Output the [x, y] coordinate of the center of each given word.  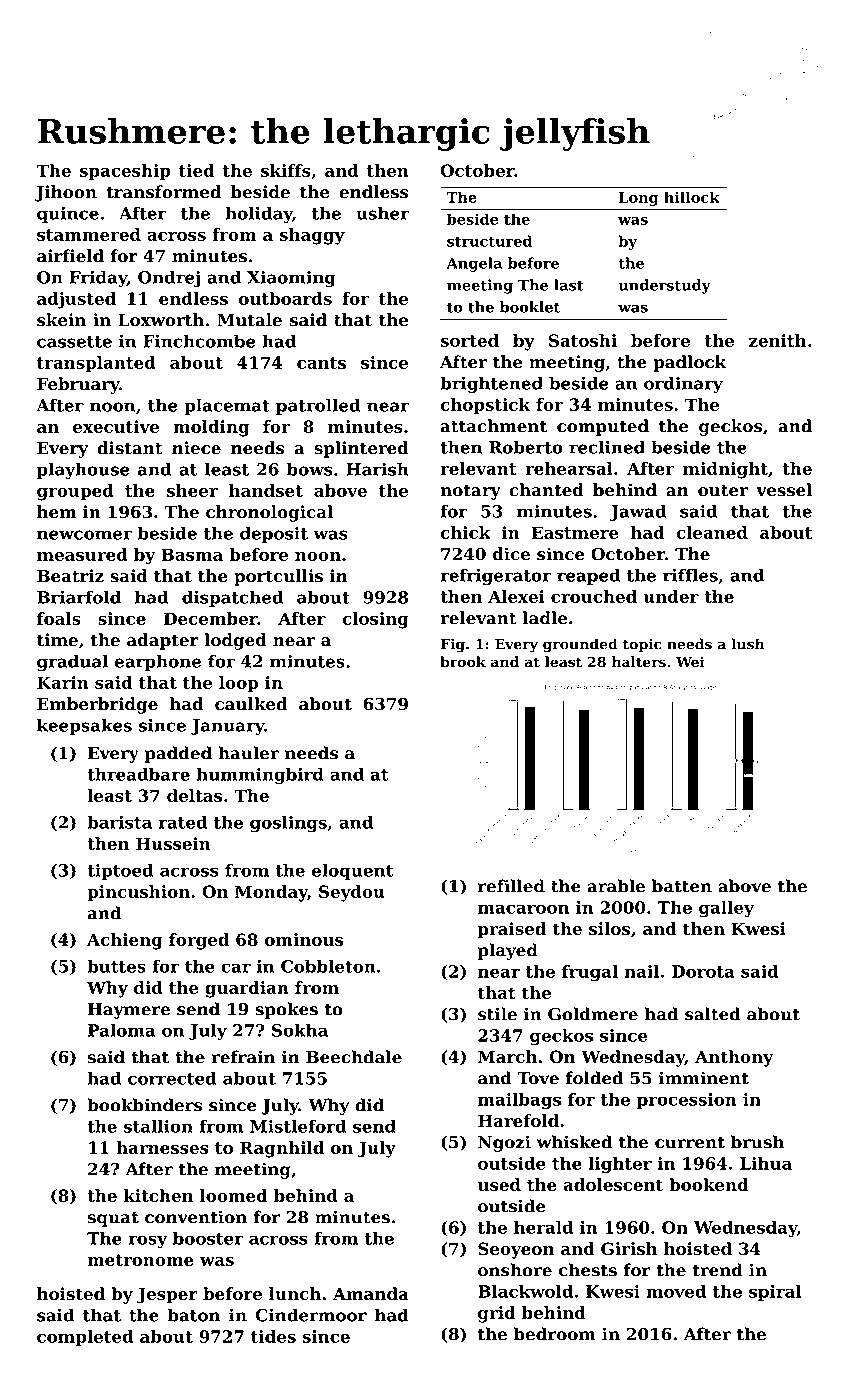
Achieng [125, 941]
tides [273, 1336]
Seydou [352, 893]
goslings [288, 824]
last [569, 285]
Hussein [173, 843]
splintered [361, 449]
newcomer [84, 535]
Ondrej [169, 278]
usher [382, 213]
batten [682, 886]
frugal [590, 973]
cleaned [712, 532]
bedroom [555, 1334]
